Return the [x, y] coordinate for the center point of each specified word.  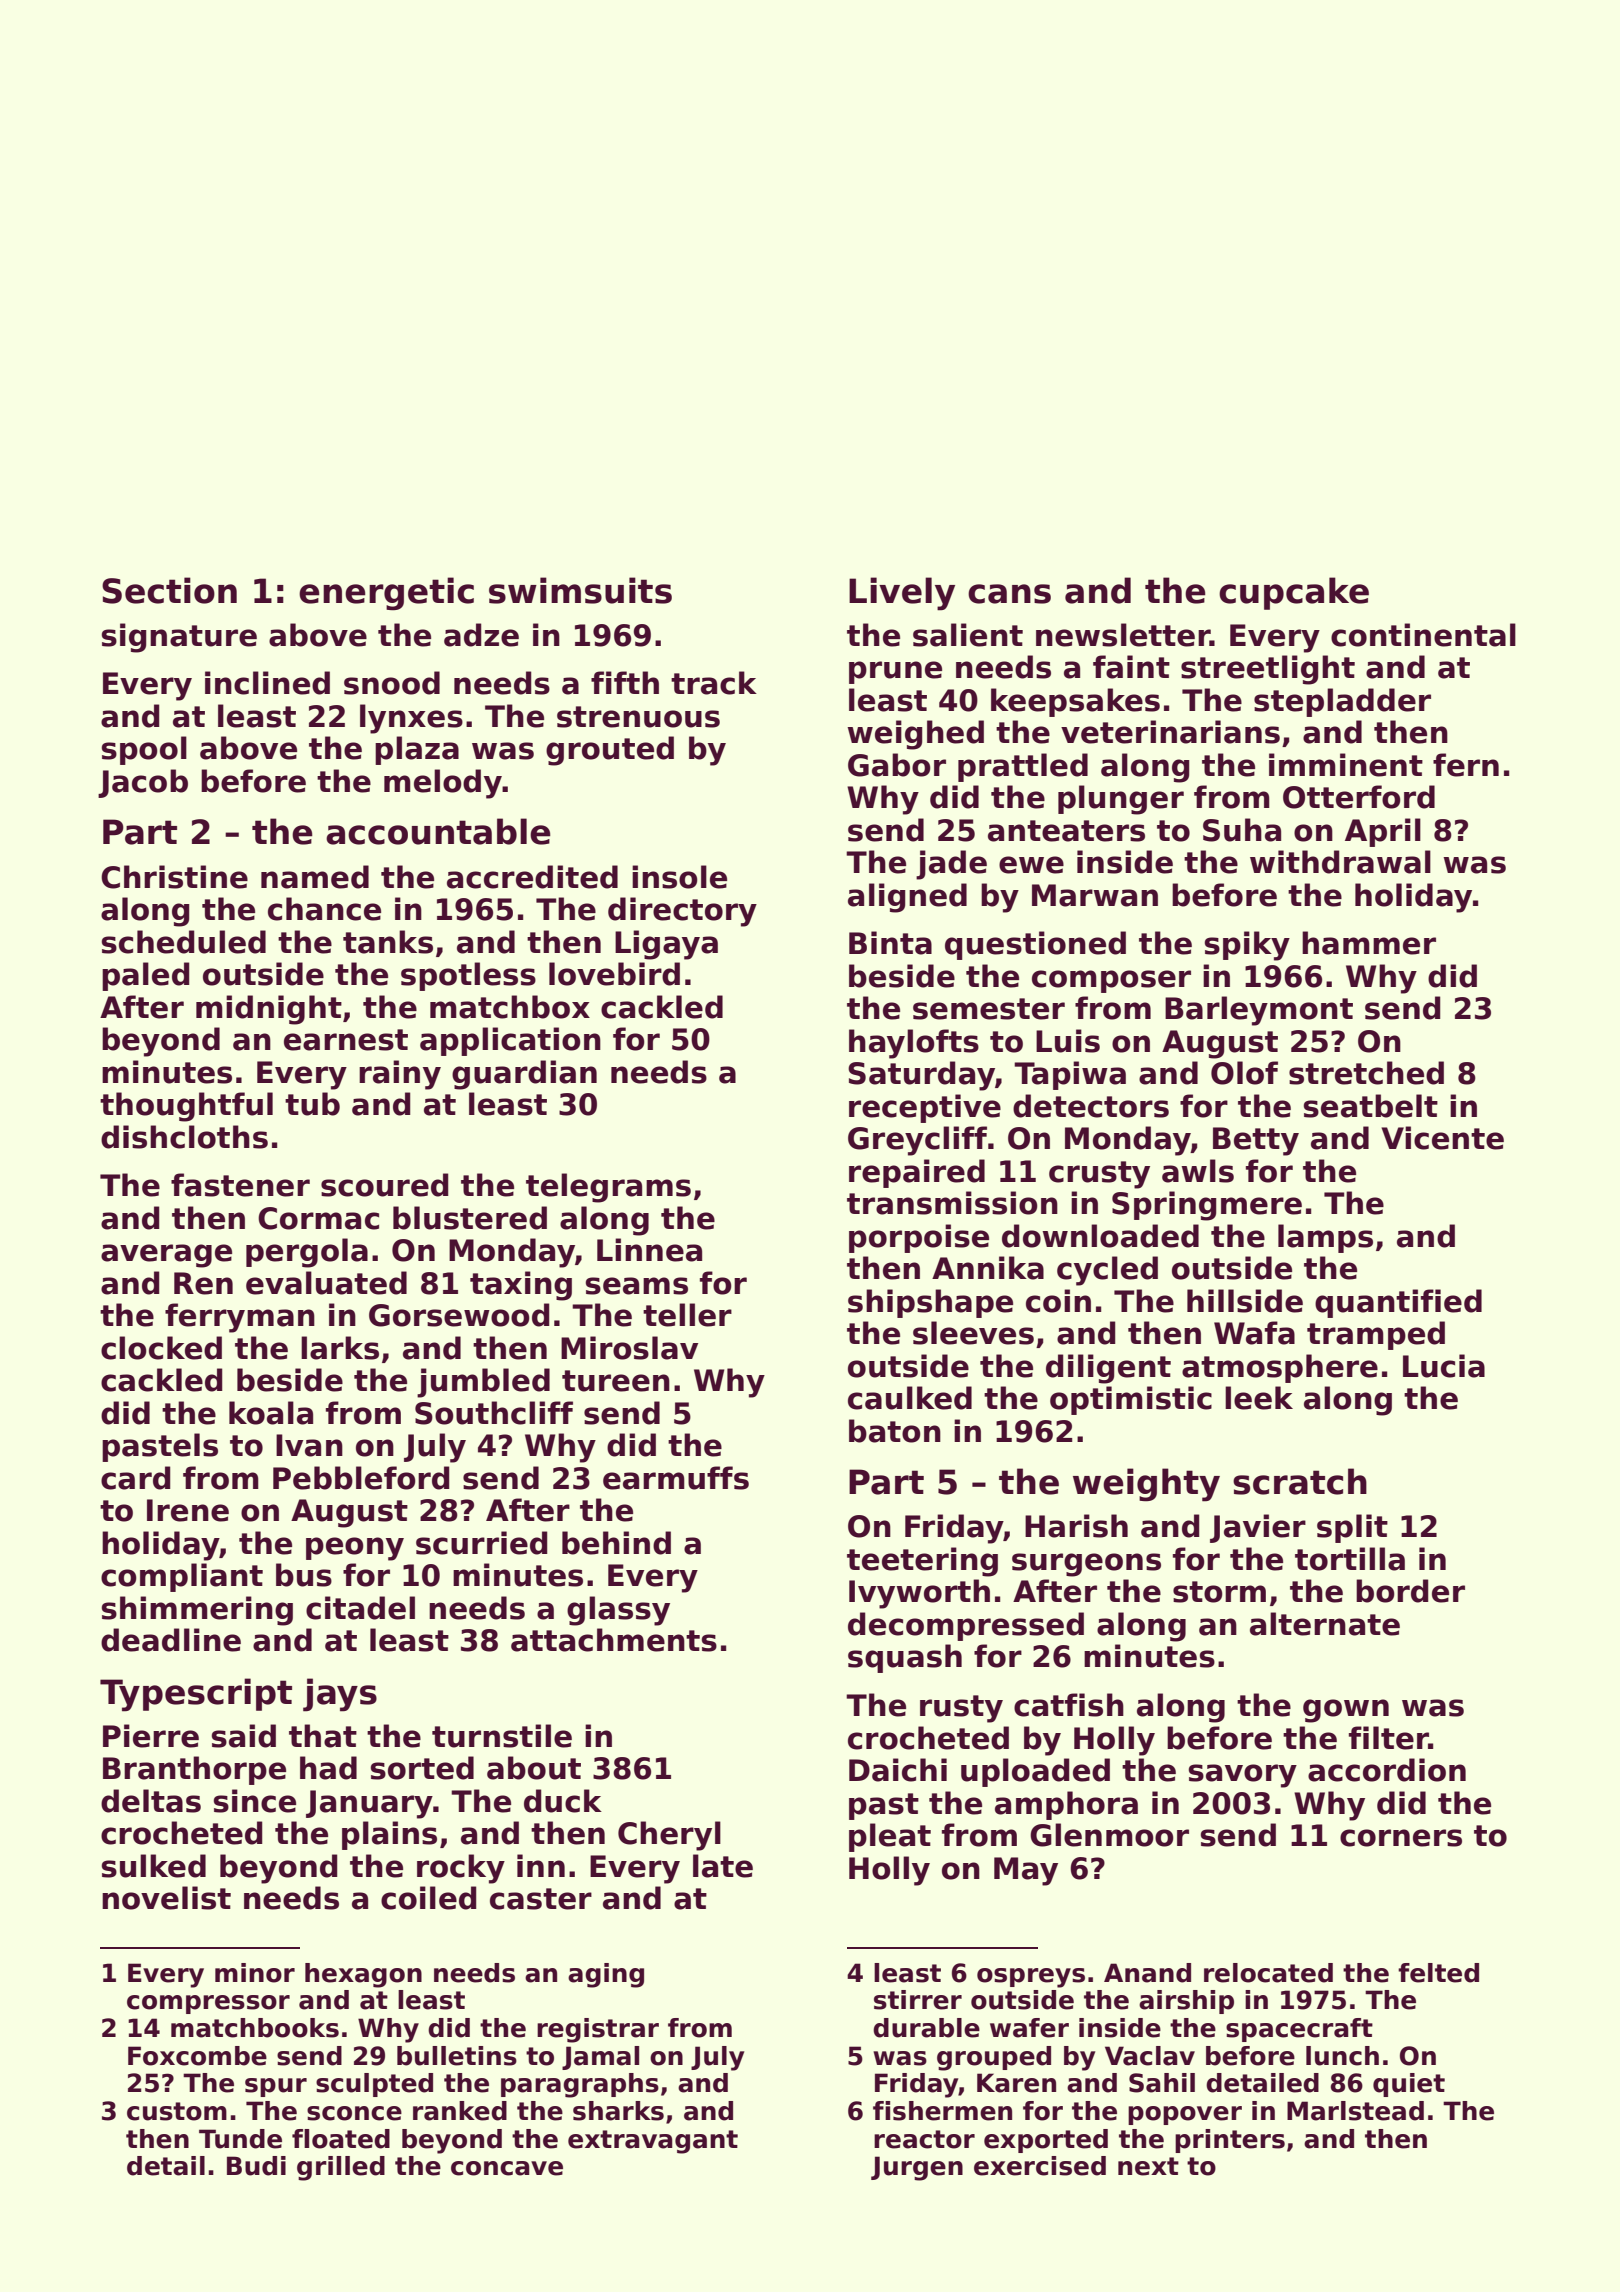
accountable [438, 831]
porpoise [919, 1238]
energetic [386, 594]
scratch [1300, 1481]
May [1026, 1871]
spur [276, 2087]
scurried [482, 1543]
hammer [1369, 943]
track [714, 683]
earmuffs [676, 1478]
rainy [400, 1075]
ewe [1031, 865]
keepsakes [1075, 702]
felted [1438, 1973]
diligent [1108, 1369]
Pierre [151, 1736]
